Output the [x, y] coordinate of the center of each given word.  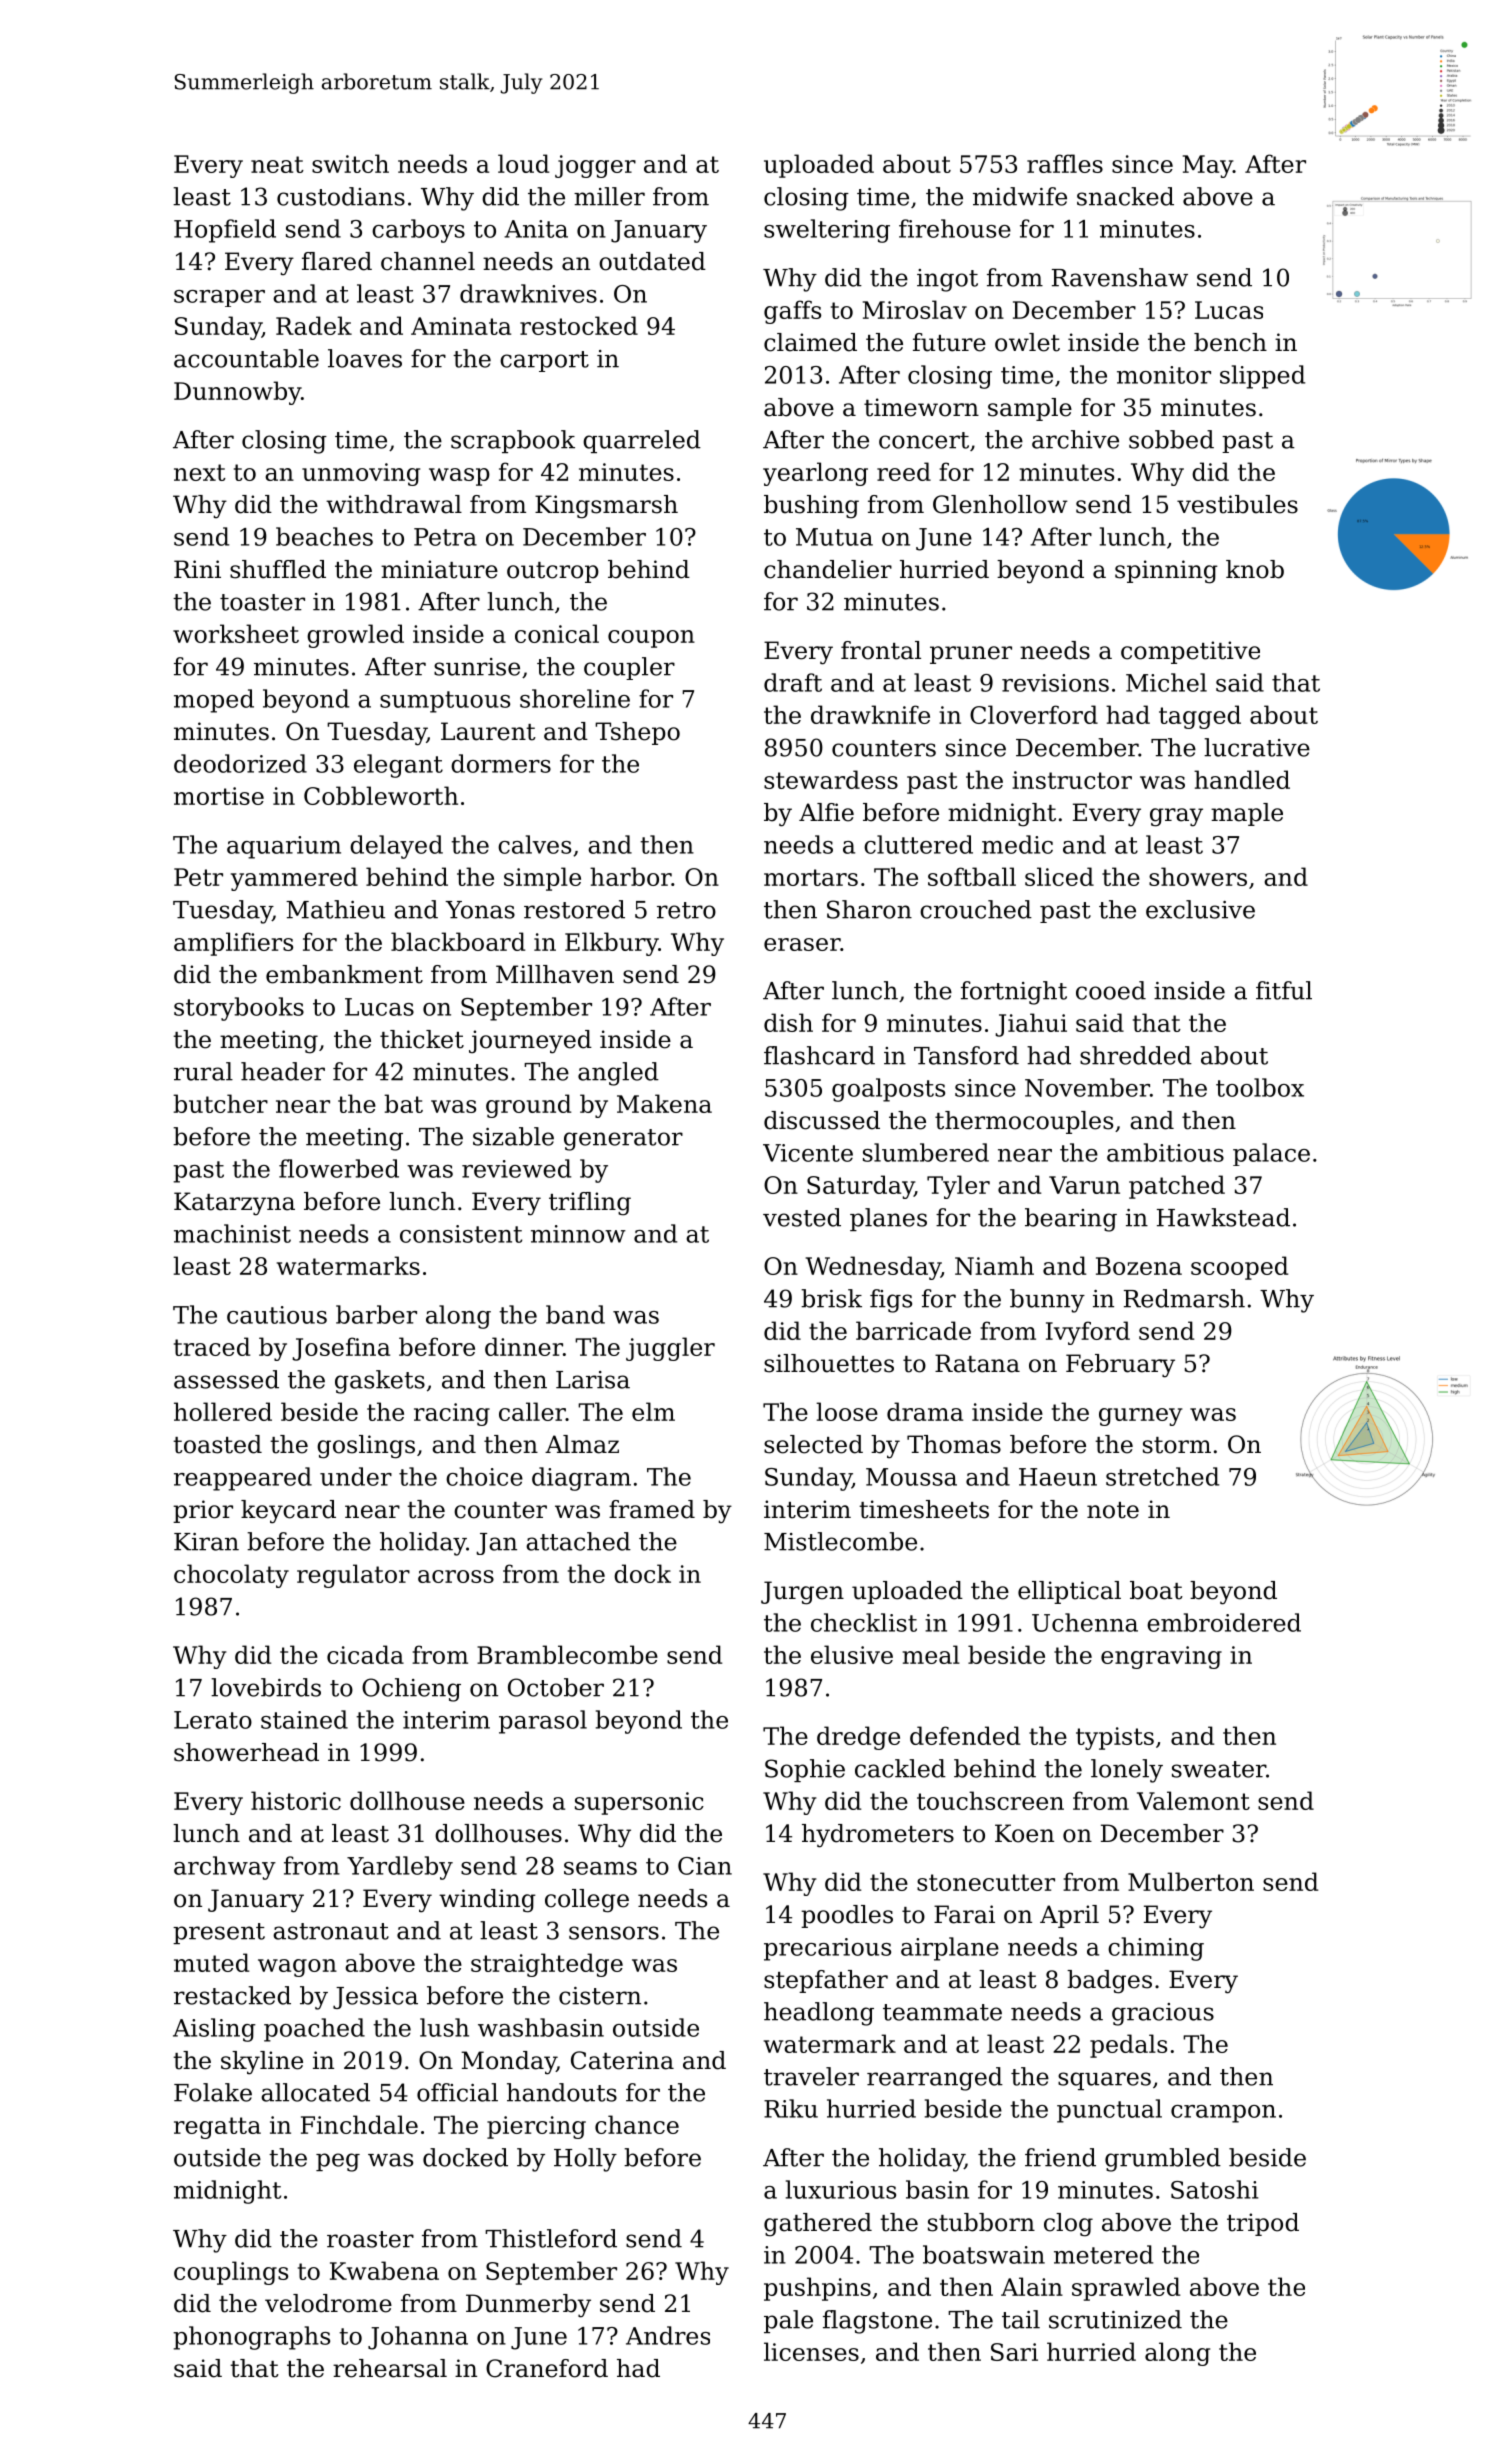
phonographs [251, 2338]
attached [578, 1541]
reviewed [516, 1168]
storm [1177, 1445]
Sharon [869, 909]
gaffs [792, 312]
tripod [1263, 2224]
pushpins [817, 2289]
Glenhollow [1000, 504]
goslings [366, 1447]
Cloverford [1034, 714]
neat [277, 164]
